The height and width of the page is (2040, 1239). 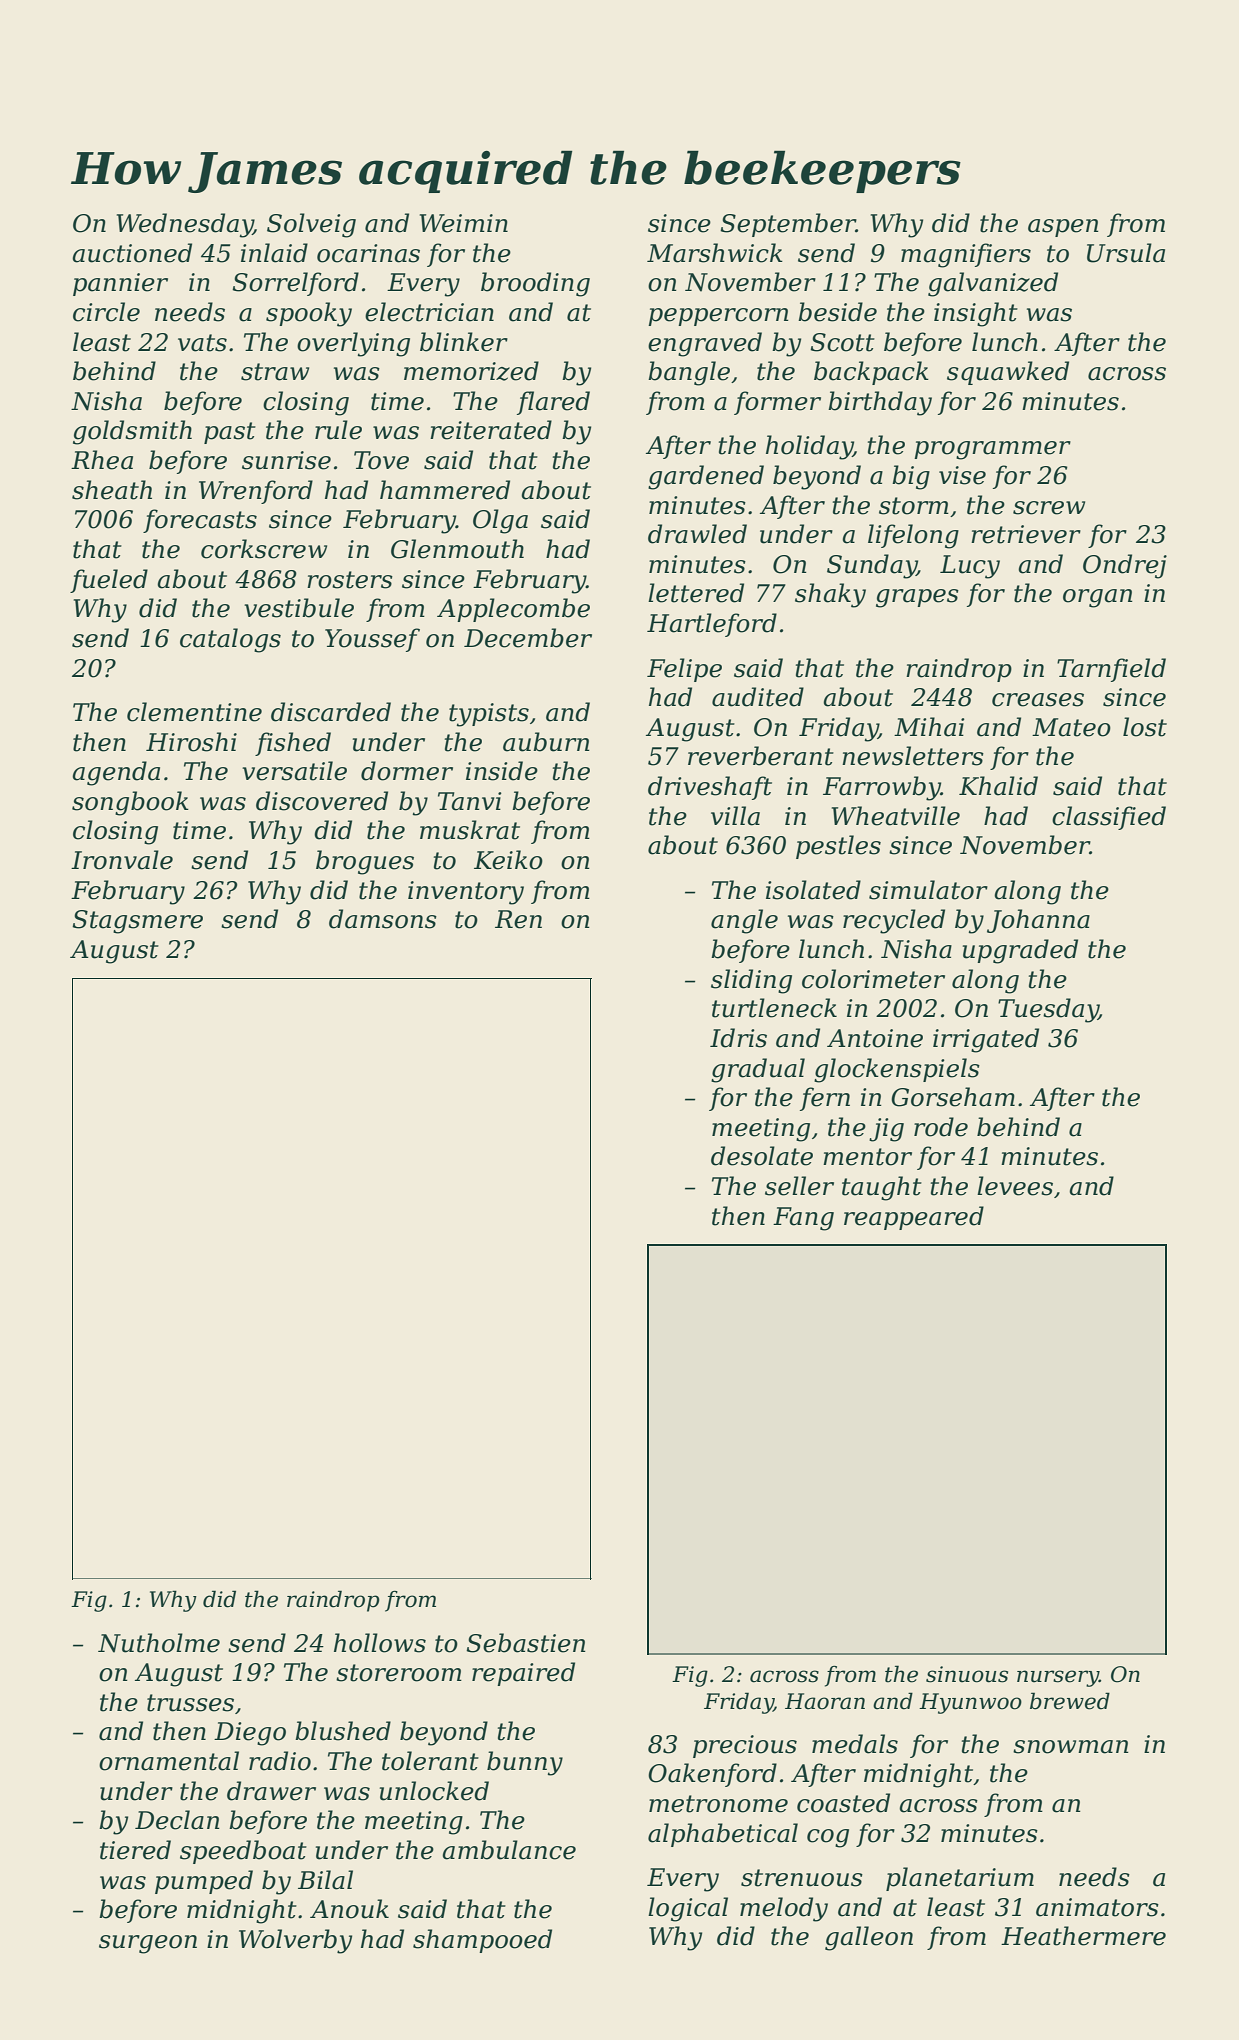 What do you see at coordinates (1126, 253) in the page?
I see `Ursula` at bounding box center [1126, 253].
